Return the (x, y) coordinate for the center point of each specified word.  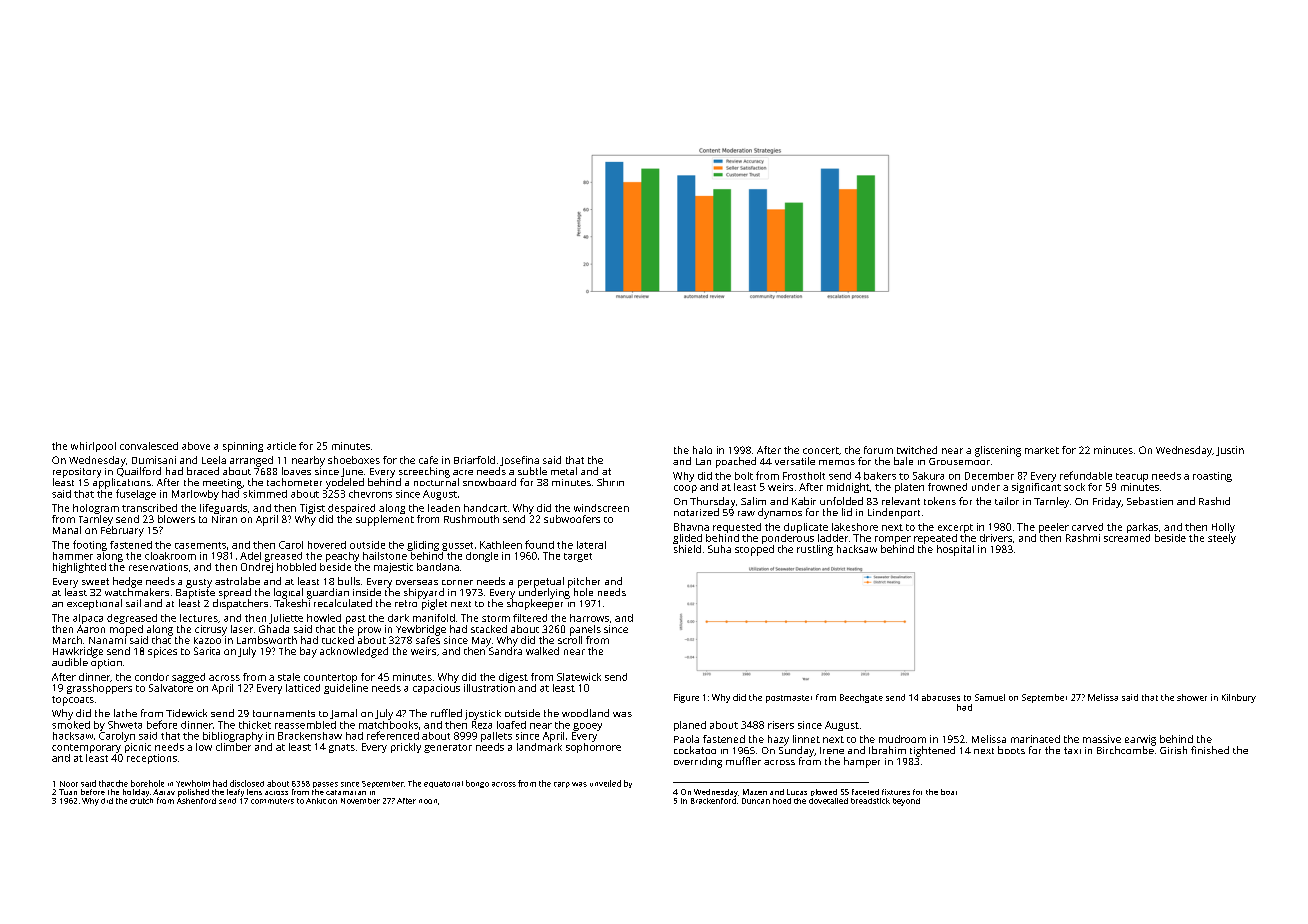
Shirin (610, 482)
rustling (815, 550)
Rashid (1214, 501)
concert (821, 450)
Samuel (990, 697)
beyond (906, 802)
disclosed (247, 783)
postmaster (789, 699)
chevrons (370, 494)
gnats (342, 748)
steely (1222, 539)
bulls (349, 581)
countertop (330, 678)
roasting (1212, 477)
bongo (477, 784)
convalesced (149, 446)
